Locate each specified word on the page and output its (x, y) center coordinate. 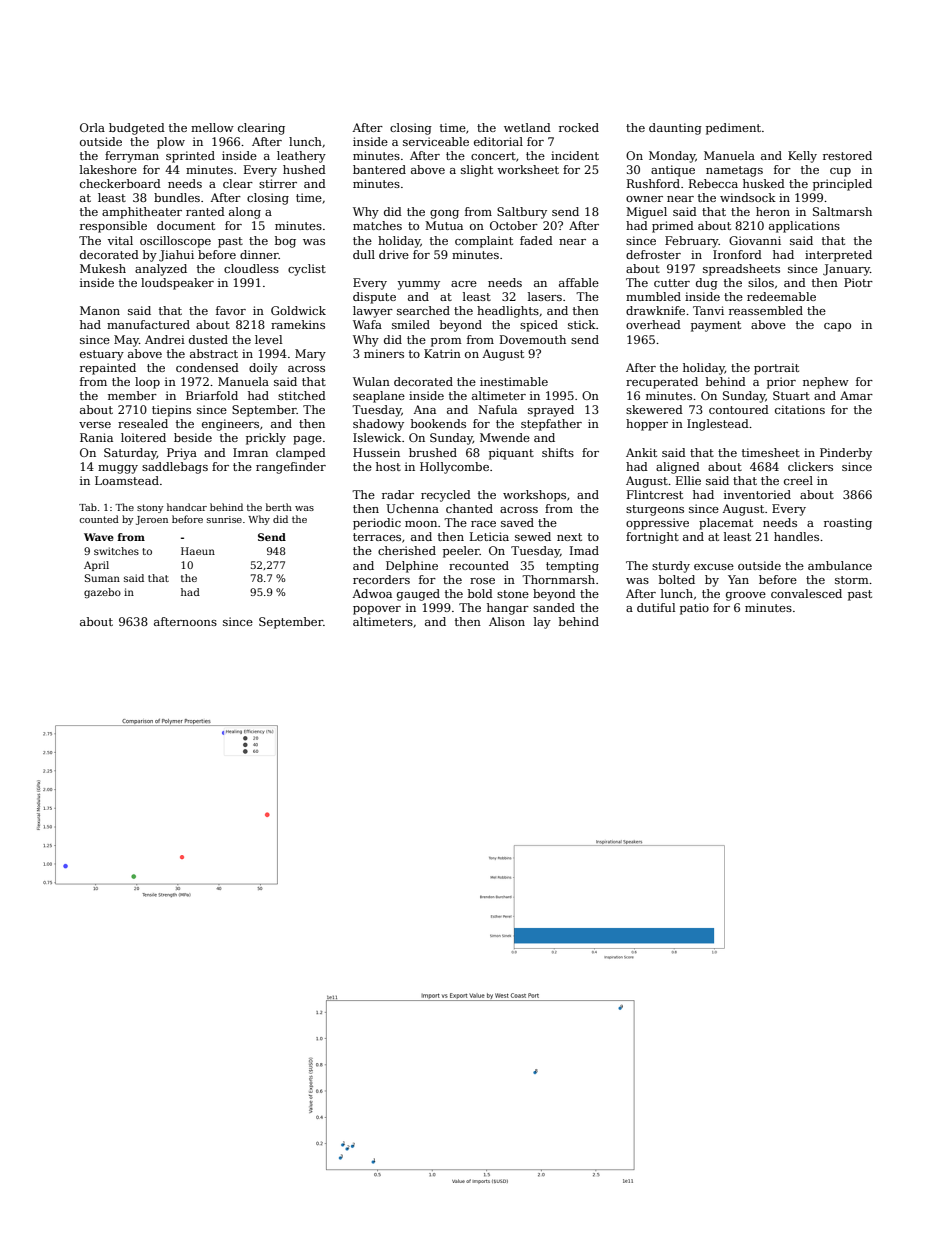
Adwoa (372, 593)
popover (377, 610)
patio (694, 609)
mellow (212, 127)
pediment (733, 129)
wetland (527, 127)
